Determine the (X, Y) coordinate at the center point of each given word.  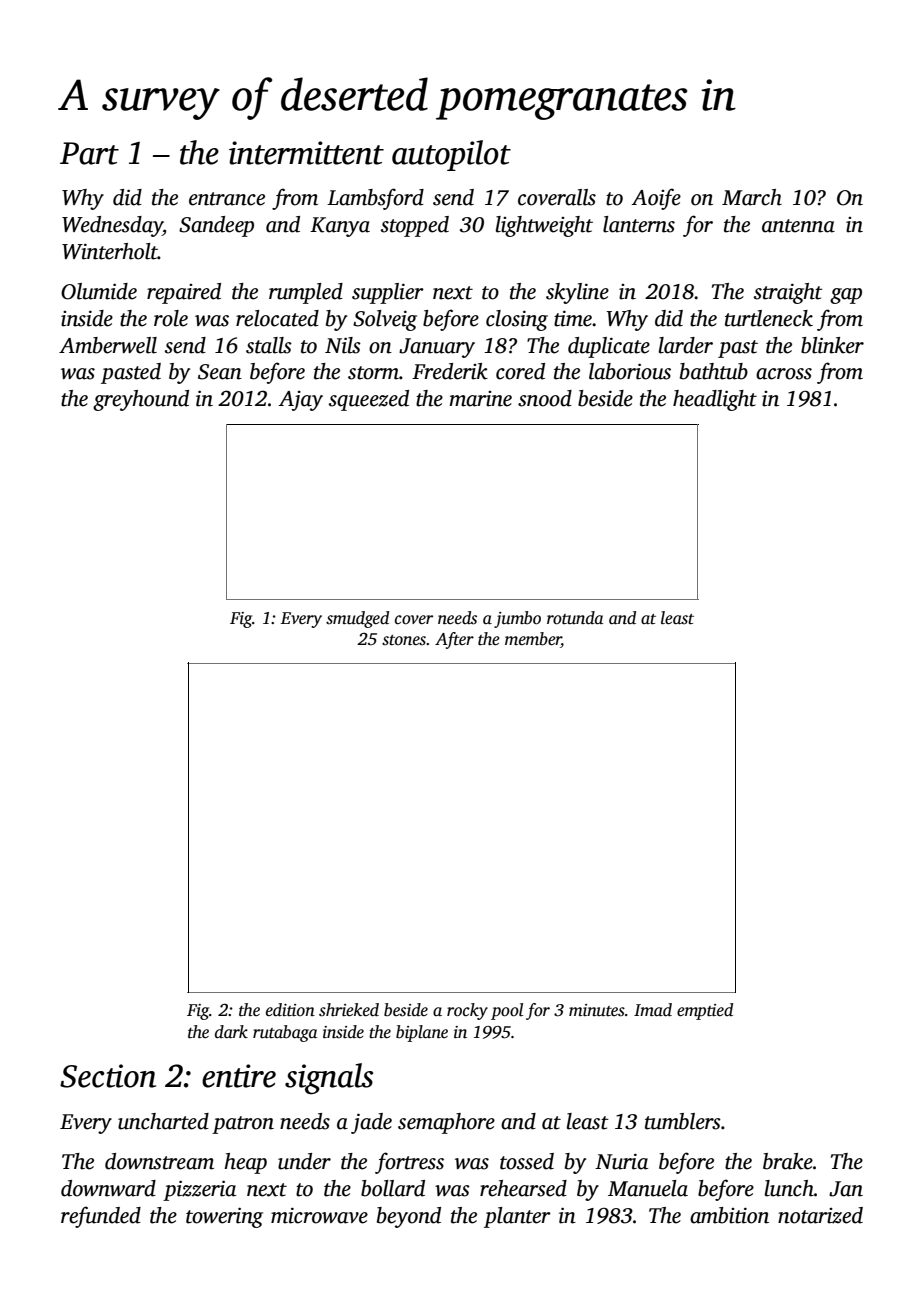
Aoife (656, 199)
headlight (715, 400)
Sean (220, 372)
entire (239, 1076)
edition (290, 1010)
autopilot (451, 155)
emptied (705, 1011)
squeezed (369, 400)
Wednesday (112, 226)
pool (507, 1011)
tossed (527, 1161)
